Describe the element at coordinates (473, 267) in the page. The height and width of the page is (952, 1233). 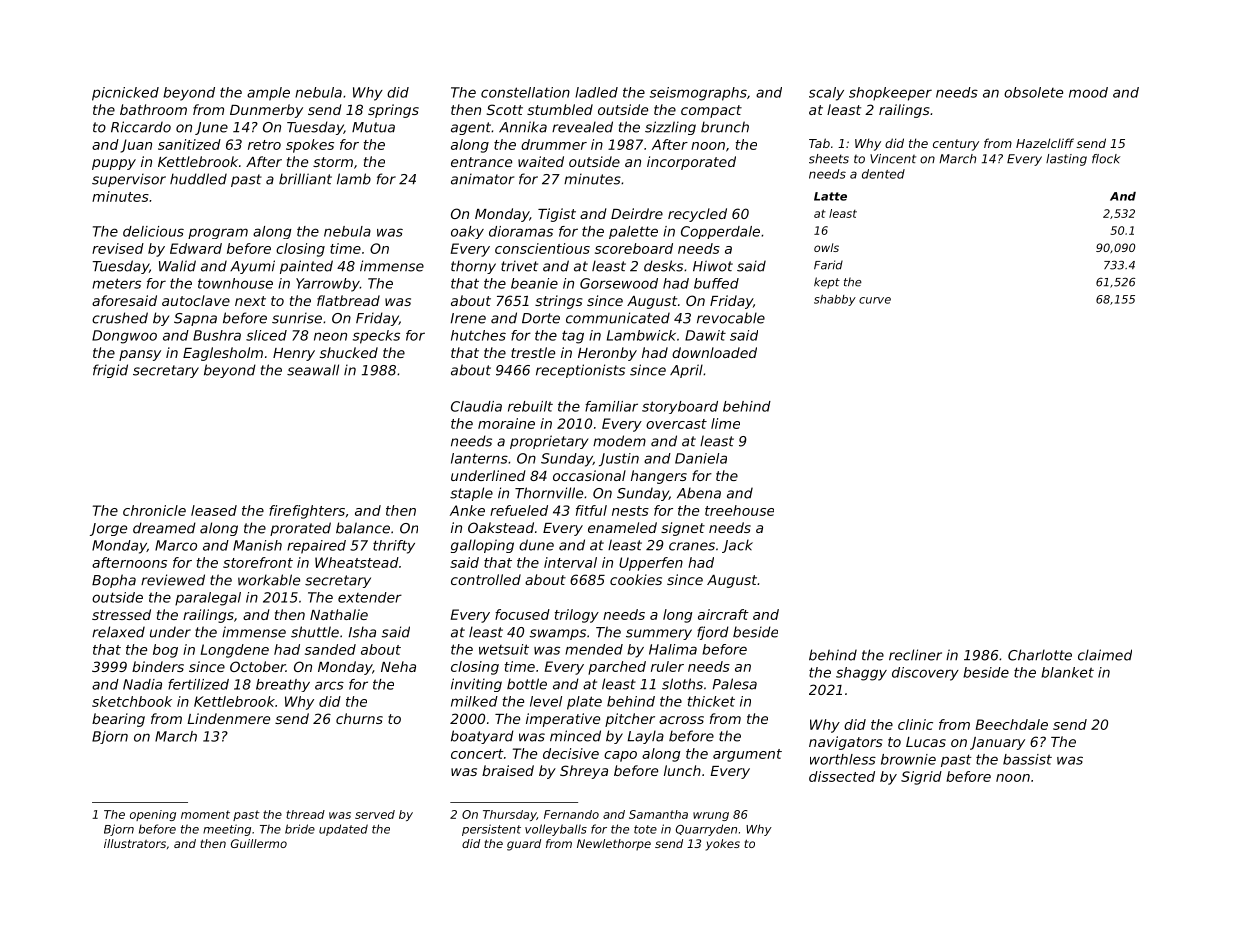
I see `thorny` at that location.
